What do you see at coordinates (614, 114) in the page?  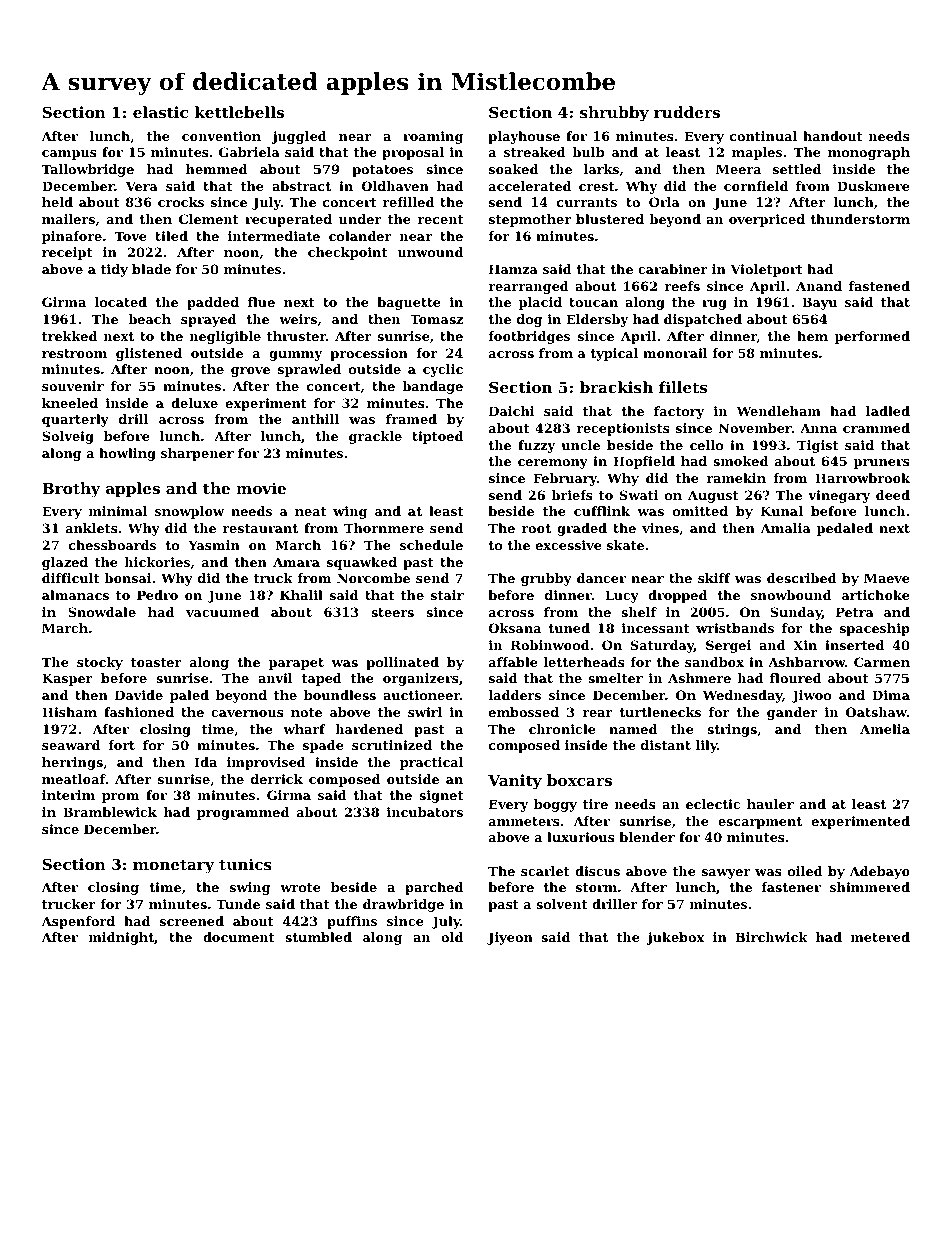 I see `shrubby` at bounding box center [614, 114].
